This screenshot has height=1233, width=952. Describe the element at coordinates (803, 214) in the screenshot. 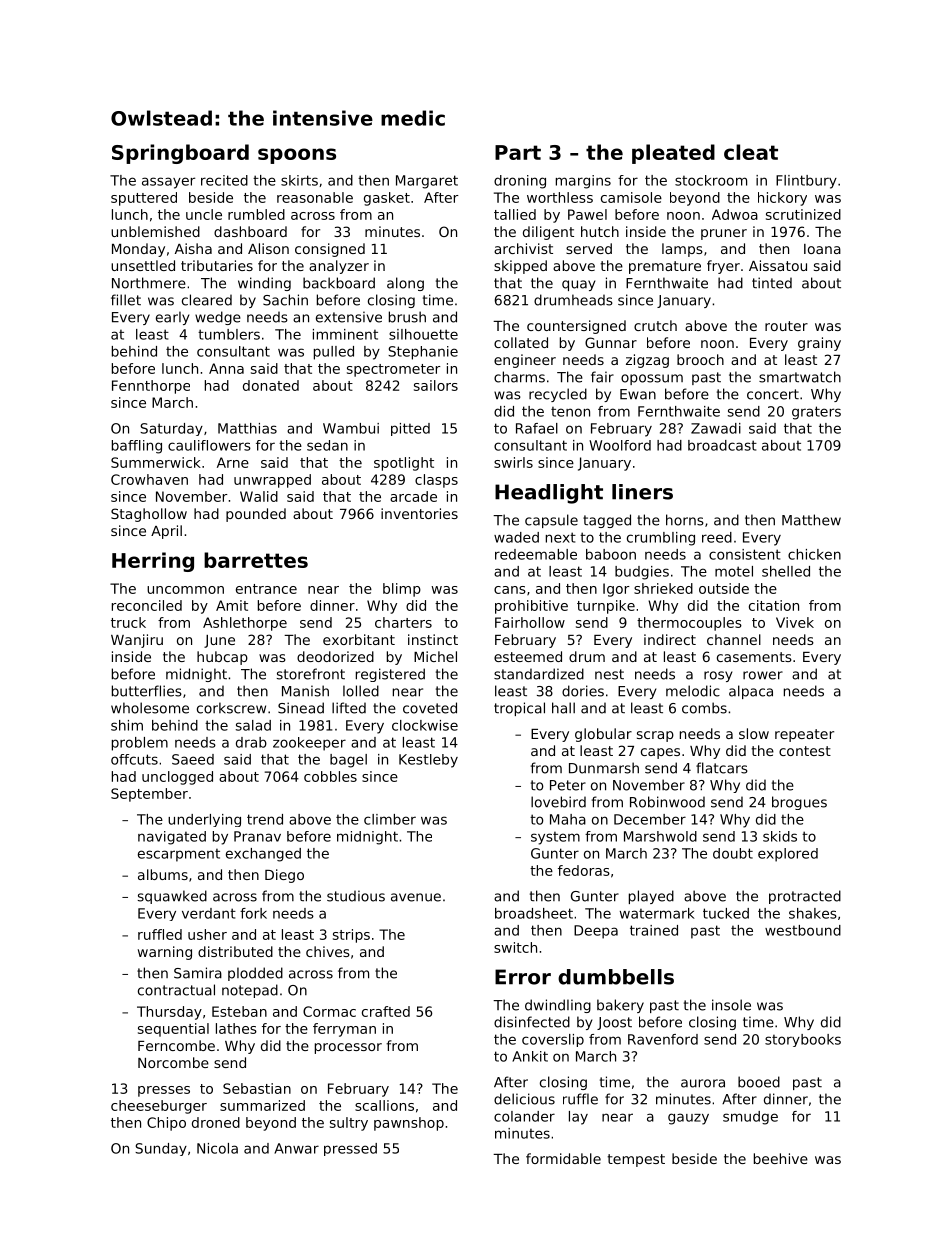

I see `scrutinized` at that location.
